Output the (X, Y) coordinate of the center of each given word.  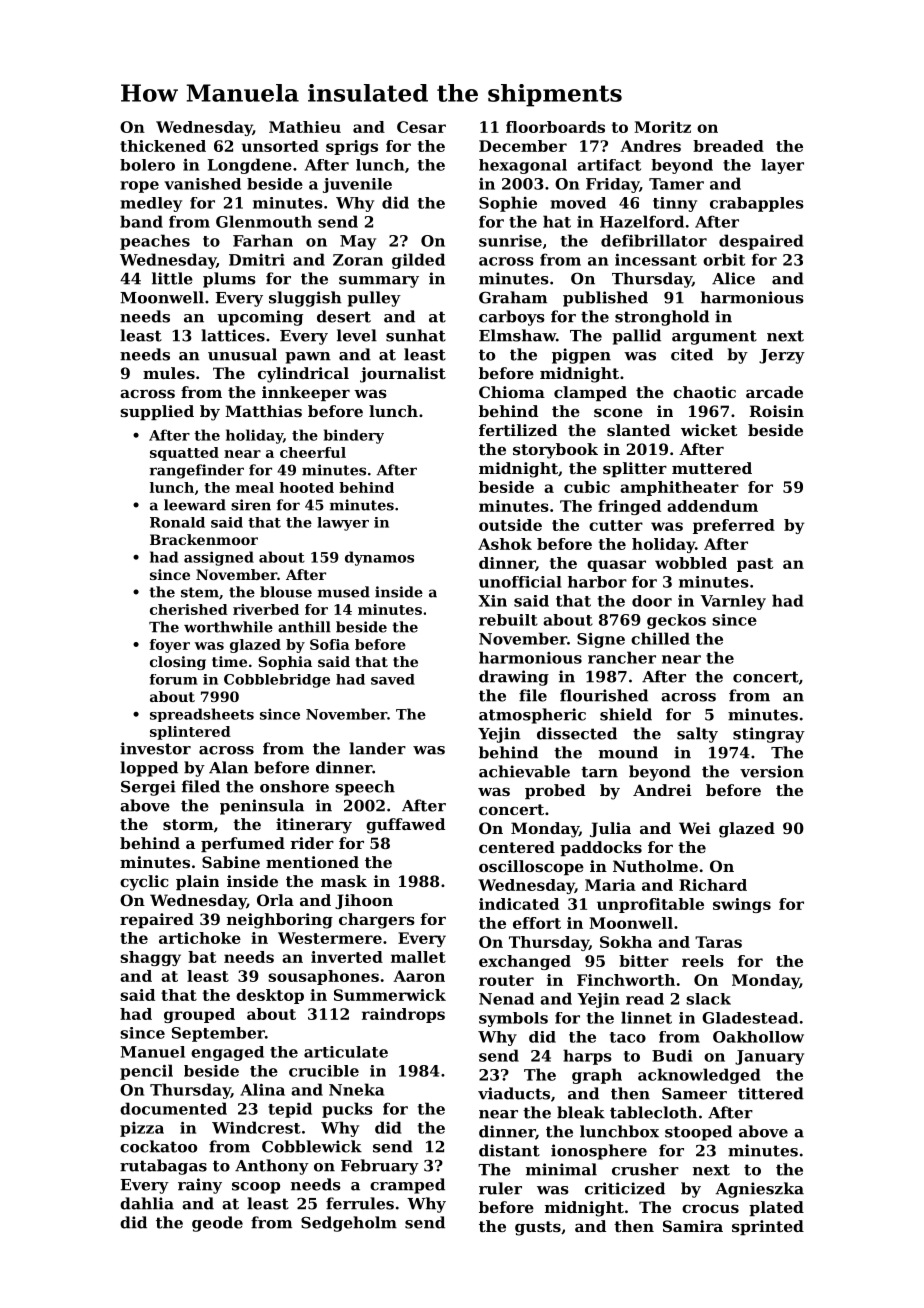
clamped (590, 393)
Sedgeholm (349, 1224)
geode (217, 1224)
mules (169, 373)
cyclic (144, 883)
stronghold (662, 318)
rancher (622, 657)
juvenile (357, 185)
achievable (524, 771)
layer (782, 166)
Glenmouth (264, 221)
